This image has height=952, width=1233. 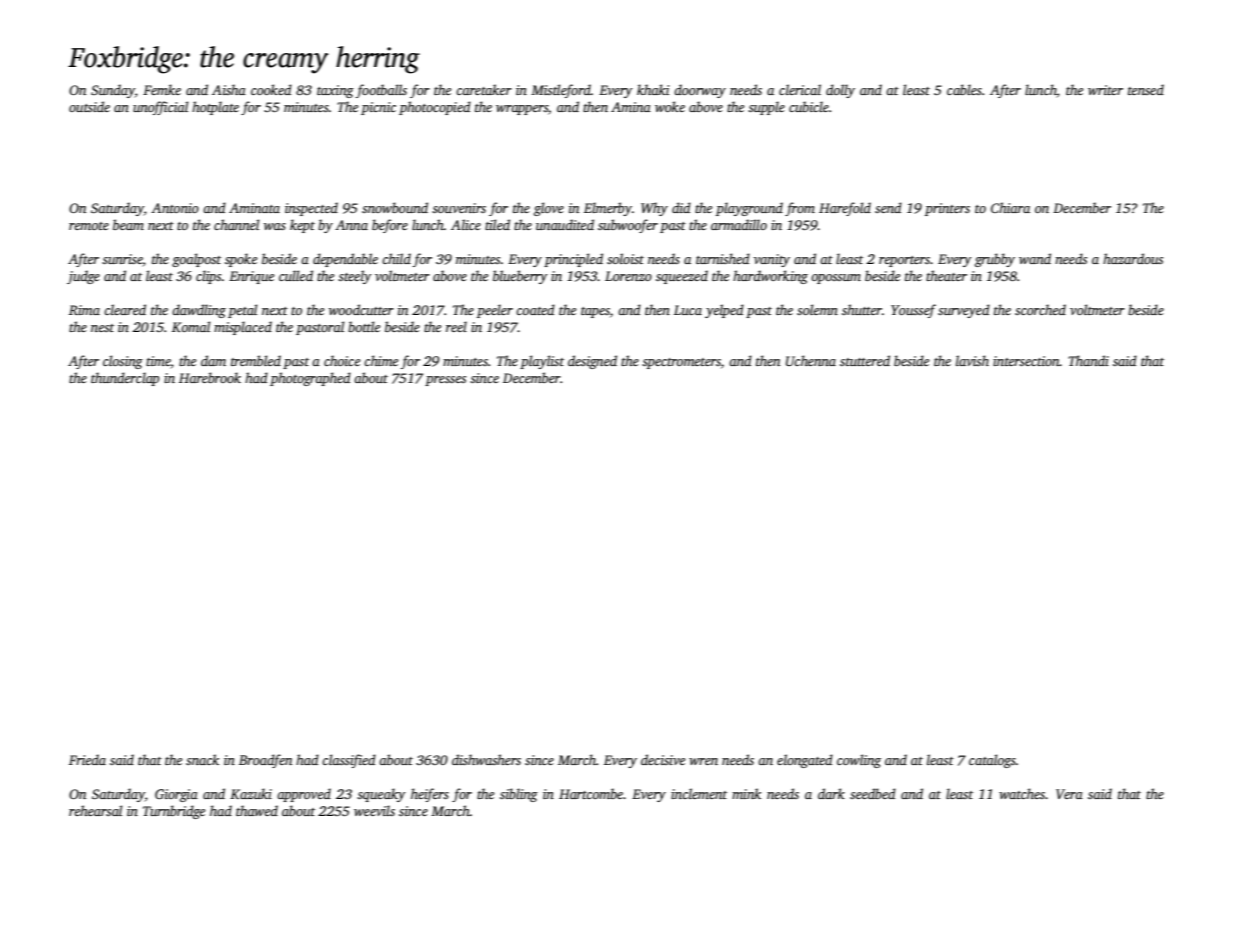 What do you see at coordinates (202, 759) in the image?
I see `snack` at bounding box center [202, 759].
